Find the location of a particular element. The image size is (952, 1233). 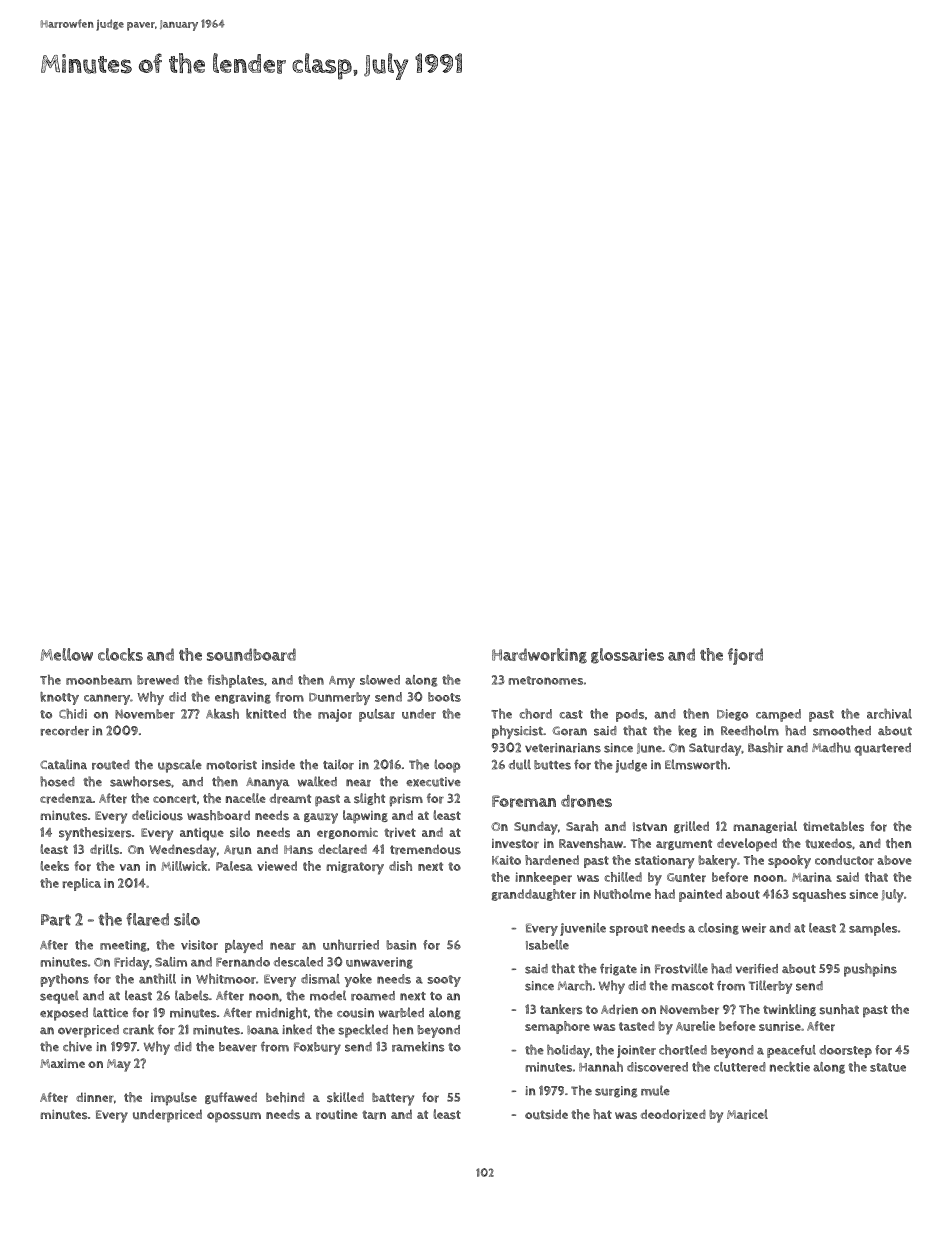

sooty is located at coordinates (444, 981).
